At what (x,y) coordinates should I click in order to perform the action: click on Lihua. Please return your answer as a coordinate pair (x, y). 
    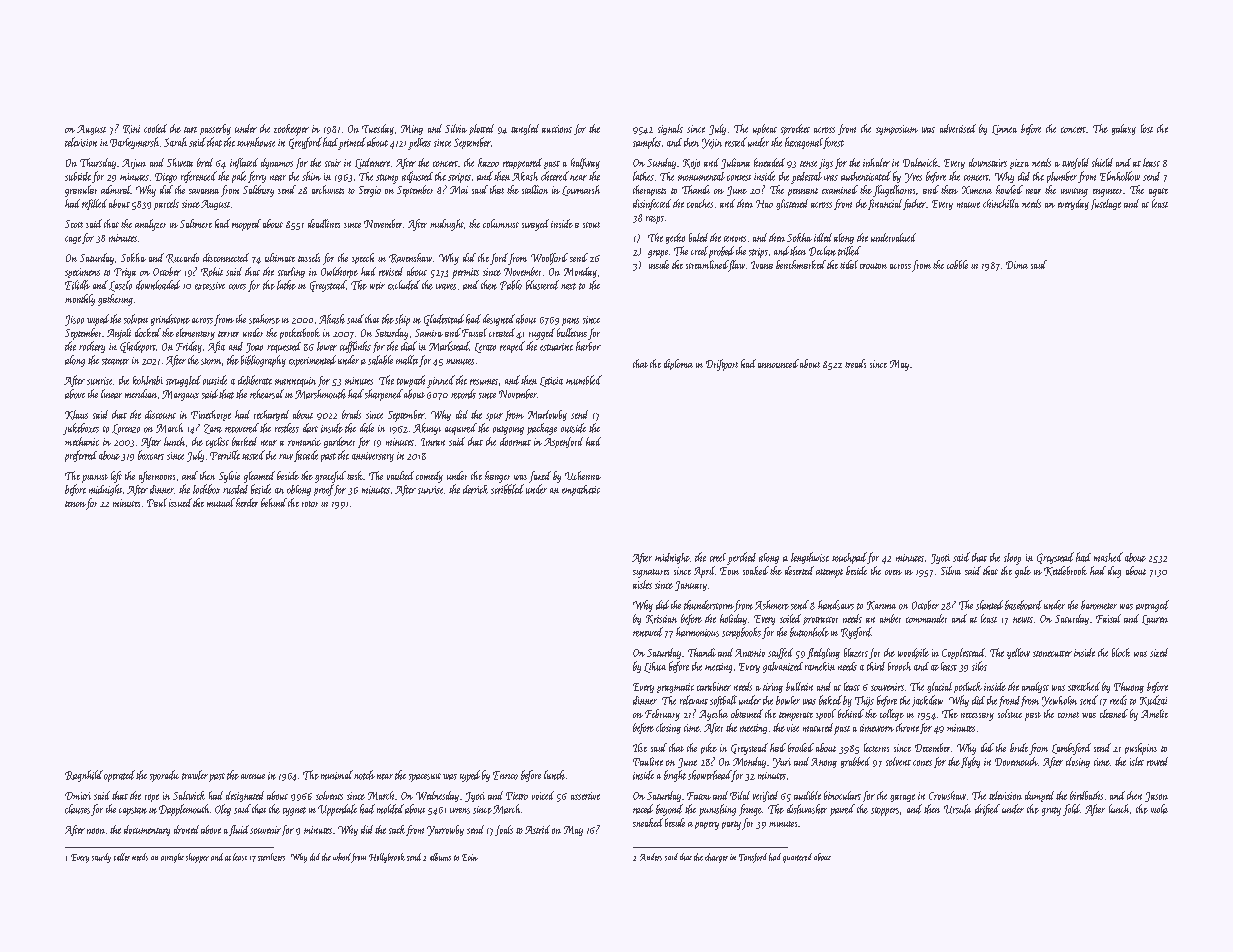
    Looking at the image, I should click on (655, 667).
